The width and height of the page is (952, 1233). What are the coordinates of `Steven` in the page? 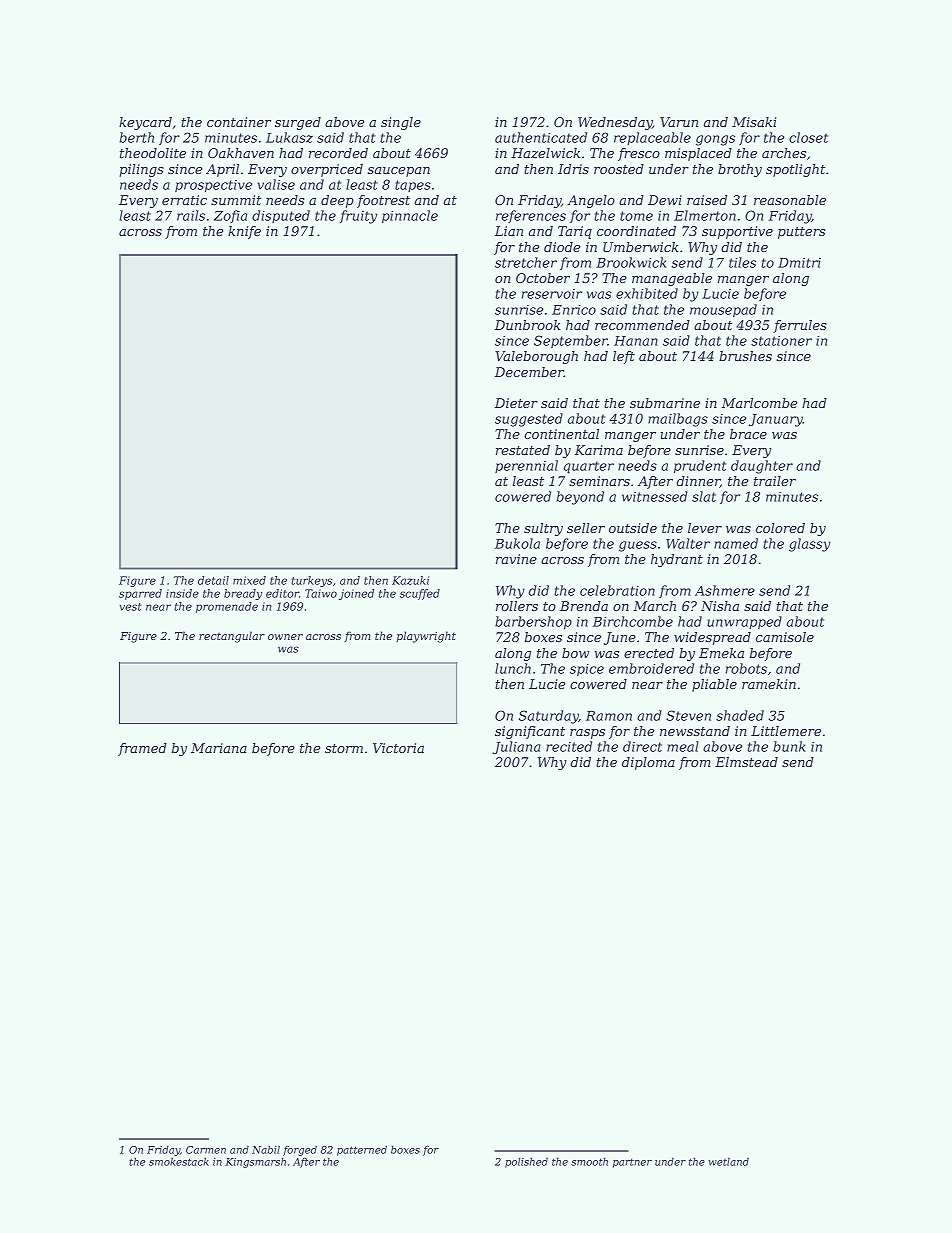 It's located at (688, 715).
